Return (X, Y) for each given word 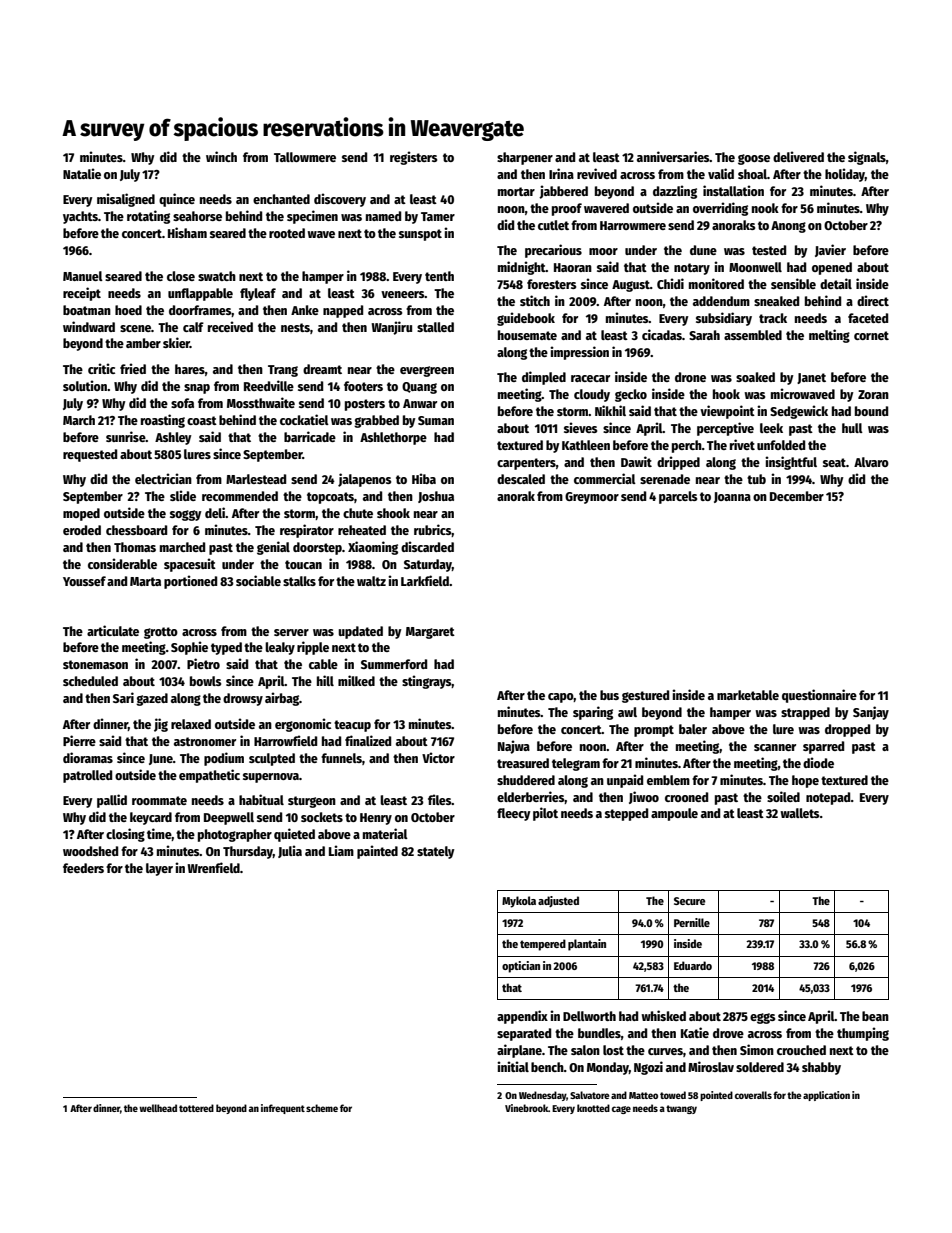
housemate (527, 335)
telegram (576, 764)
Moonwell (755, 267)
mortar (516, 191)
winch (221, 156)
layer (159, 869)
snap (197, 389)
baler (693, 729)
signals (867, 158)
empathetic (209, 776)
